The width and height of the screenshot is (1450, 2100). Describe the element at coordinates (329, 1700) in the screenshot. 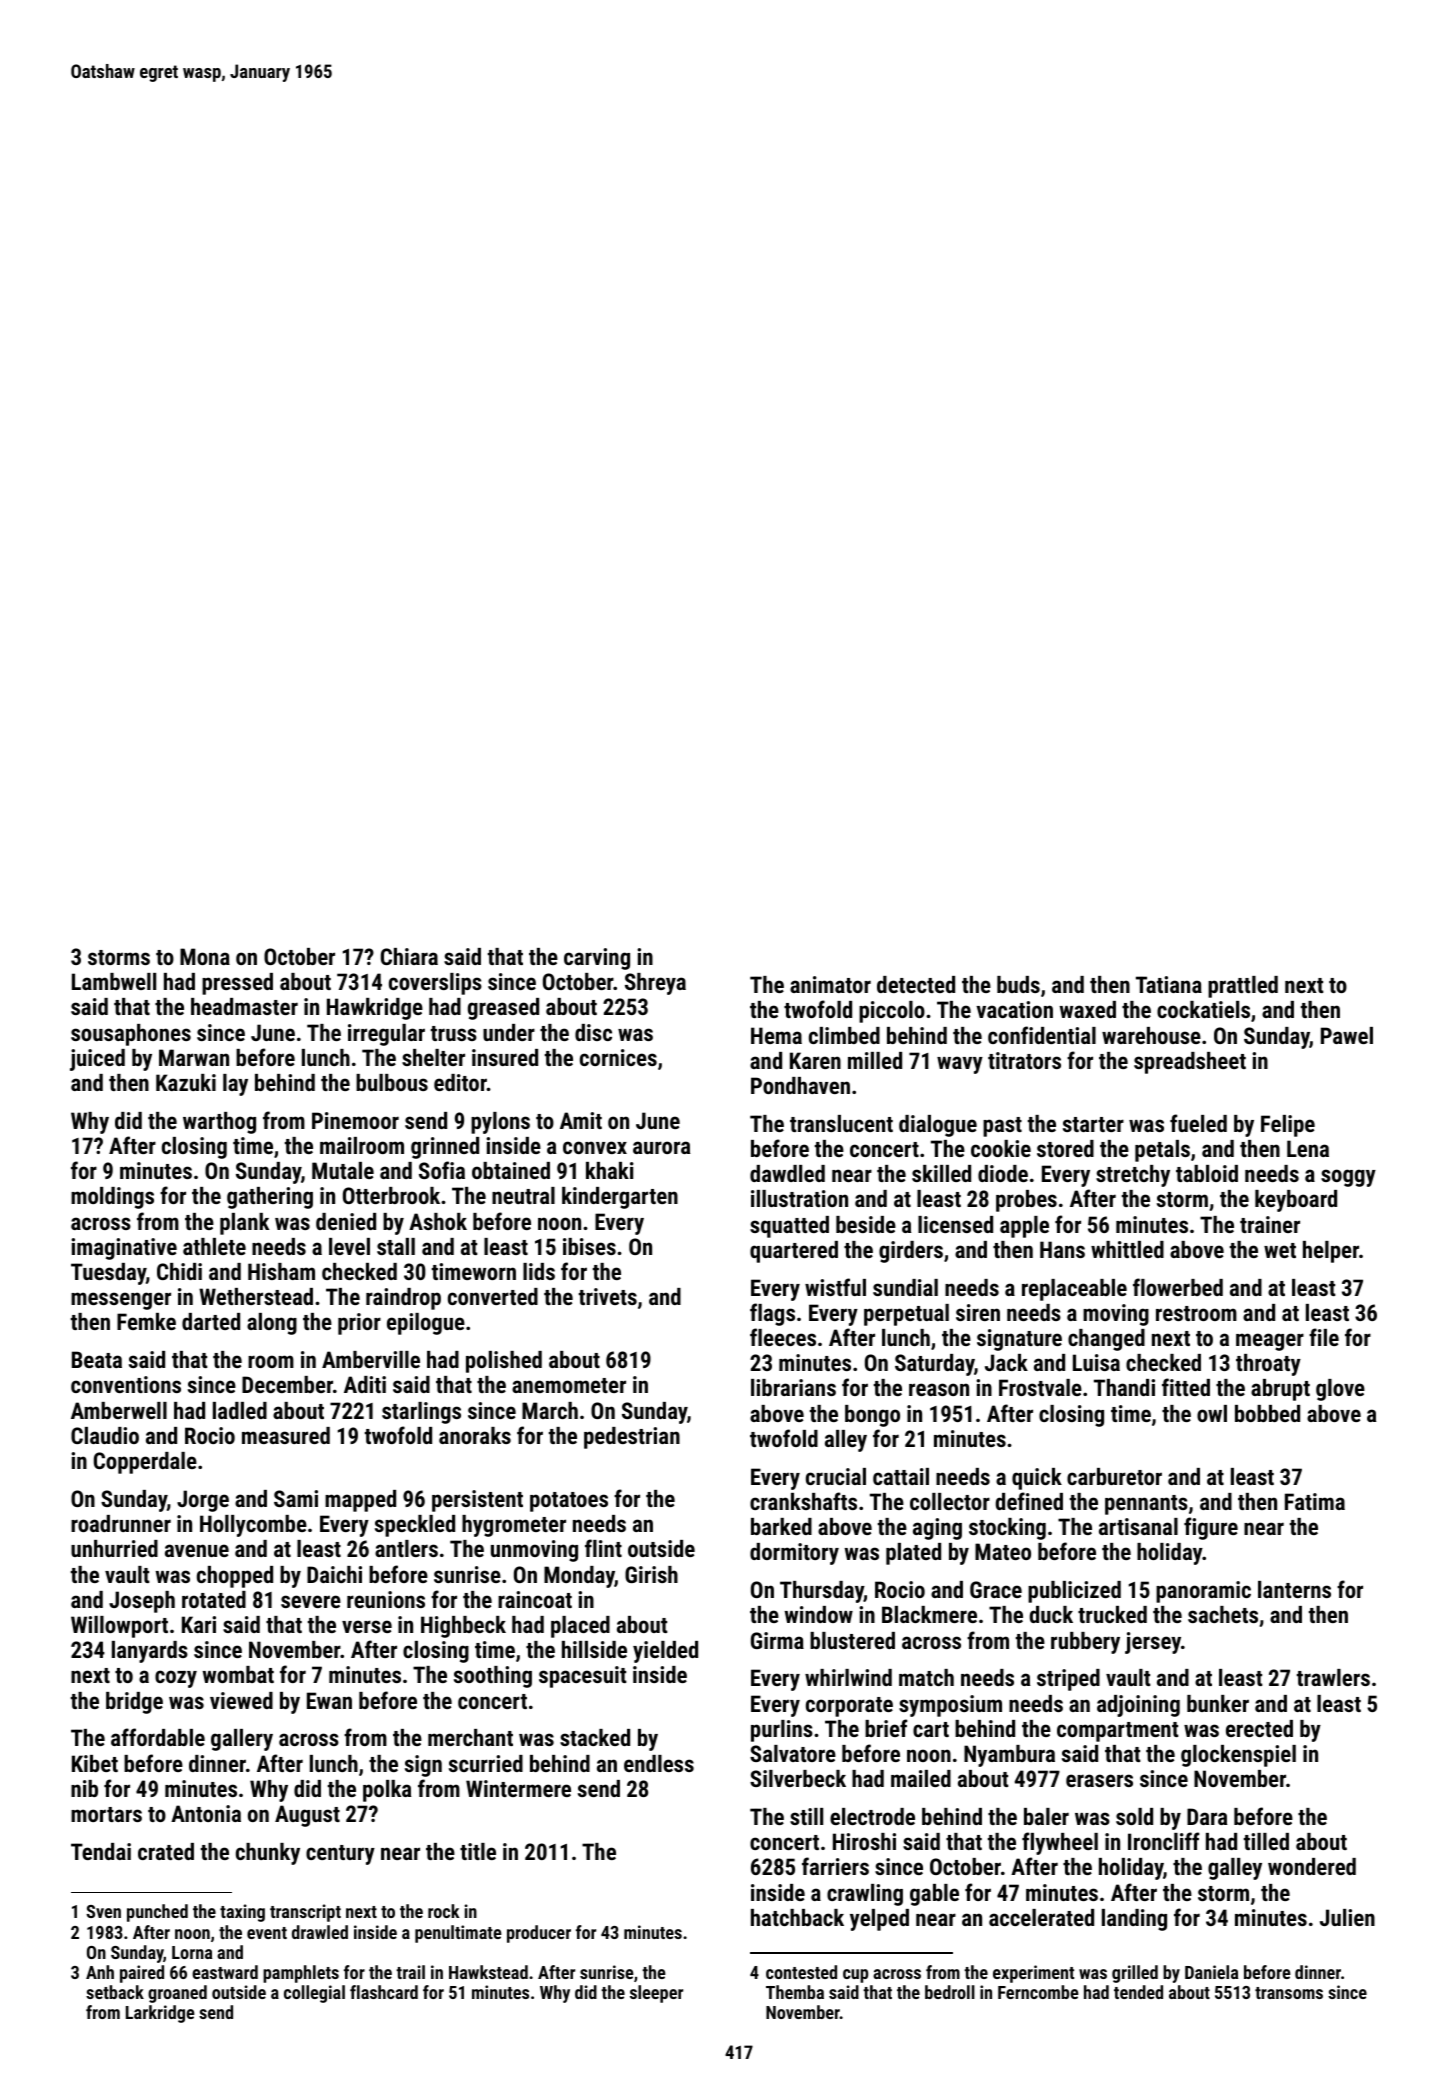

I see `Ewan` at that location.
